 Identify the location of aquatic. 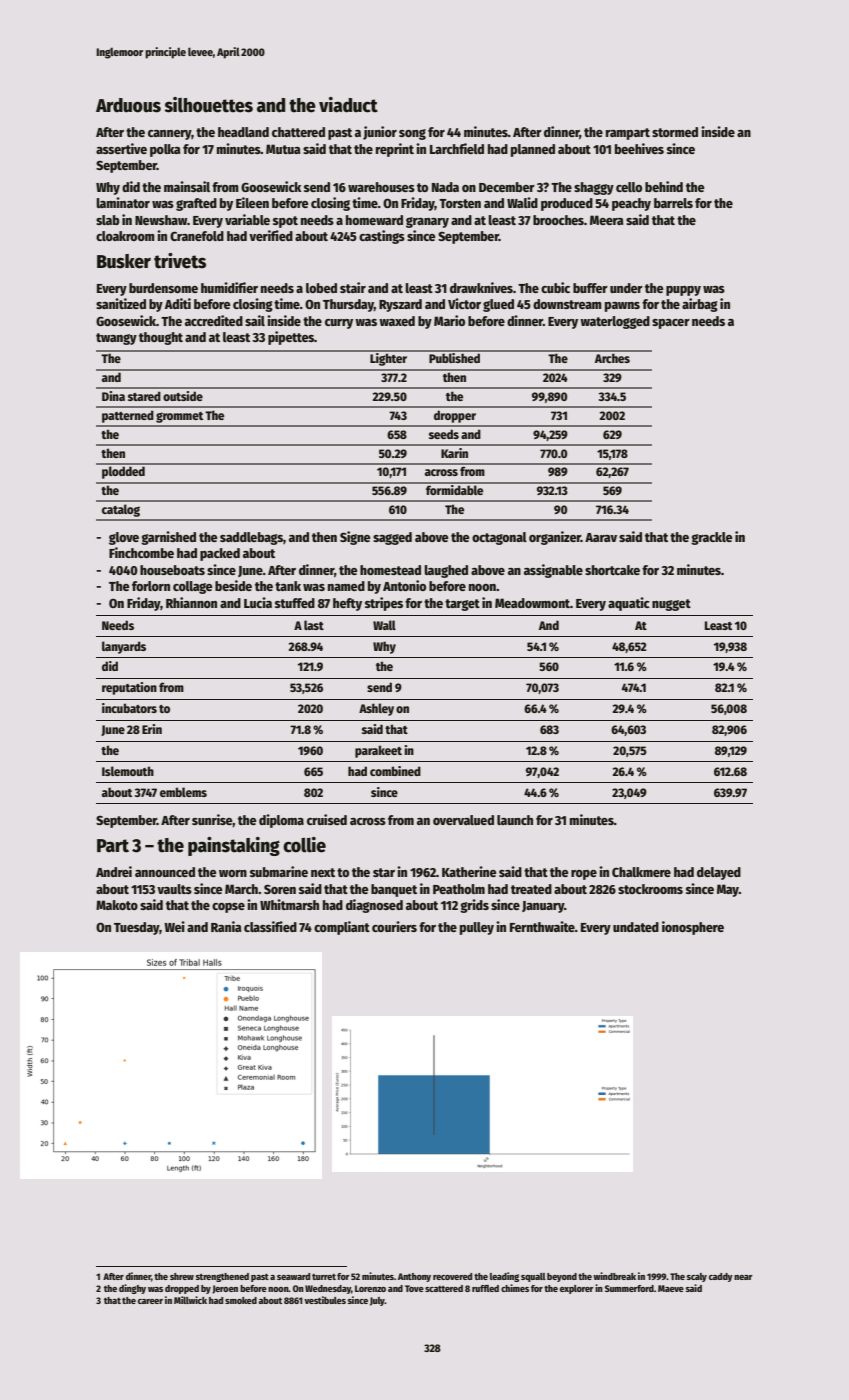
(629, 604).
